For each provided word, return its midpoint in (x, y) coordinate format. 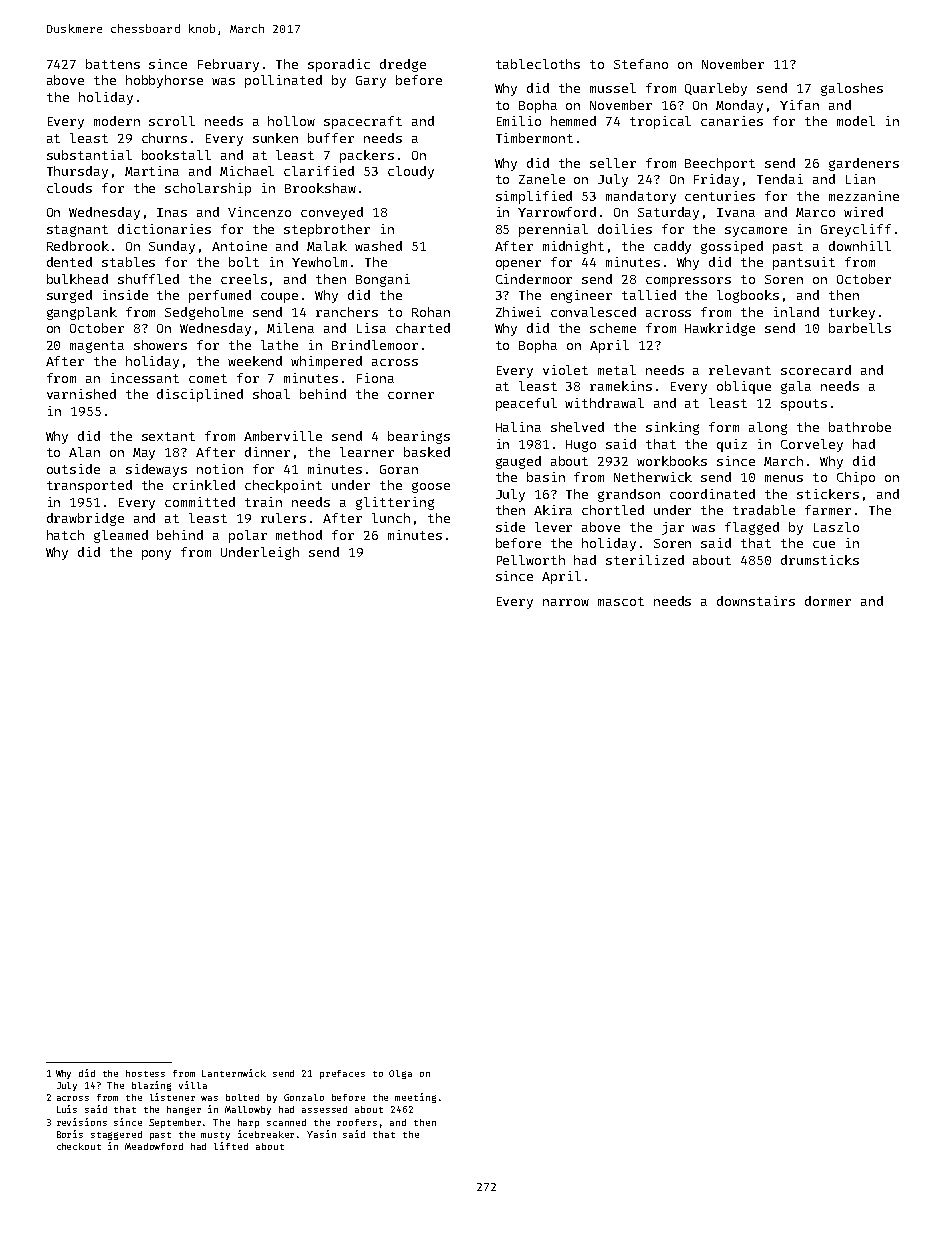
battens (113, 64)
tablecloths (538, 64)
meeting (415, 1098)
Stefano (641, 64)
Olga (400, 1074)
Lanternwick (234, 1073)
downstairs (756, 601)
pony (156, 555)
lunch (391, 518)
